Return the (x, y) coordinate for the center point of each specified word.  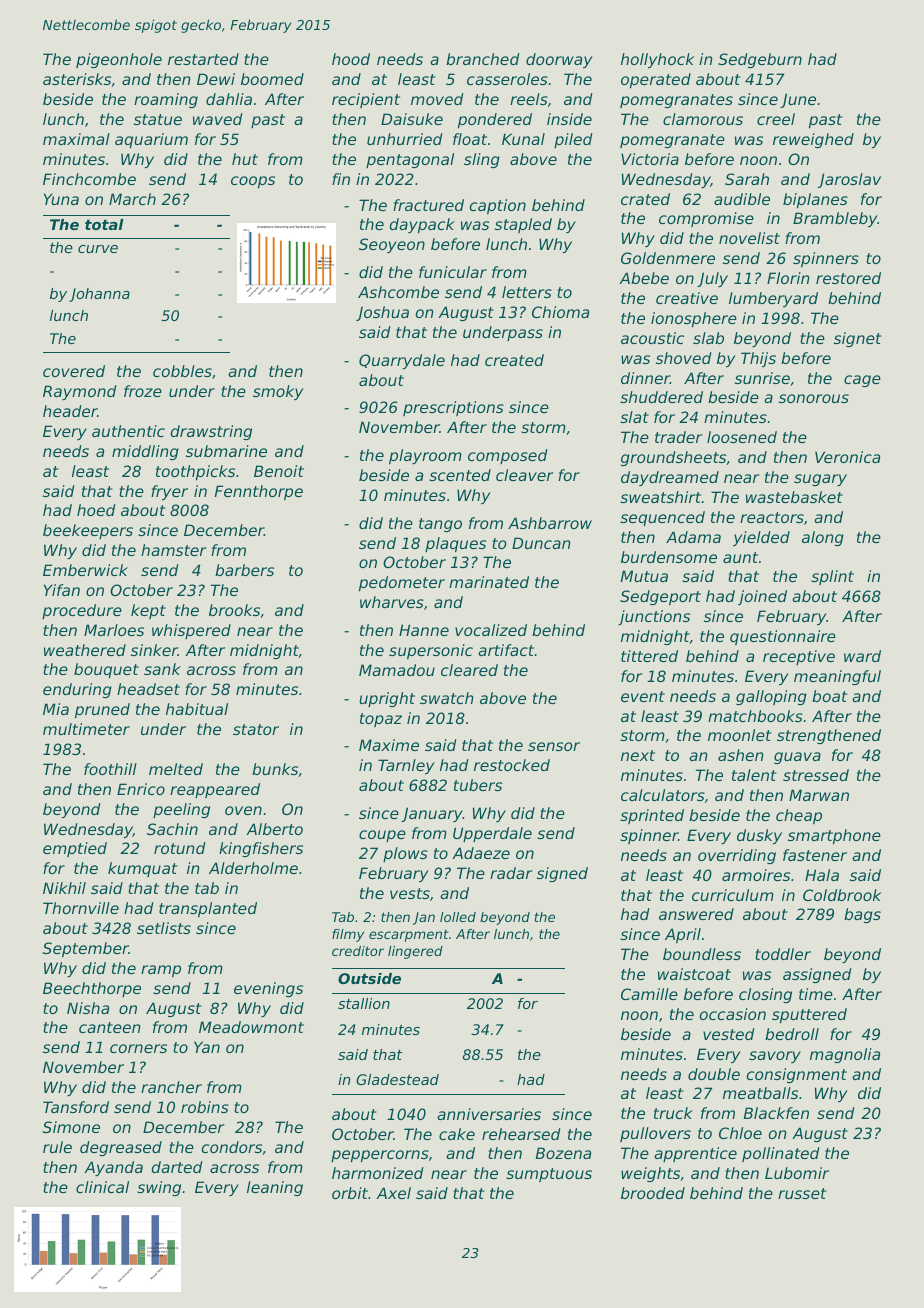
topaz (381, 720)
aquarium (151, 140)
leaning (275, 1188)
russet (802, 1193)
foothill (110, 769)
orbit (350, 1193)
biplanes (815, 200)
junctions (654, 617)
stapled (523, 225)
